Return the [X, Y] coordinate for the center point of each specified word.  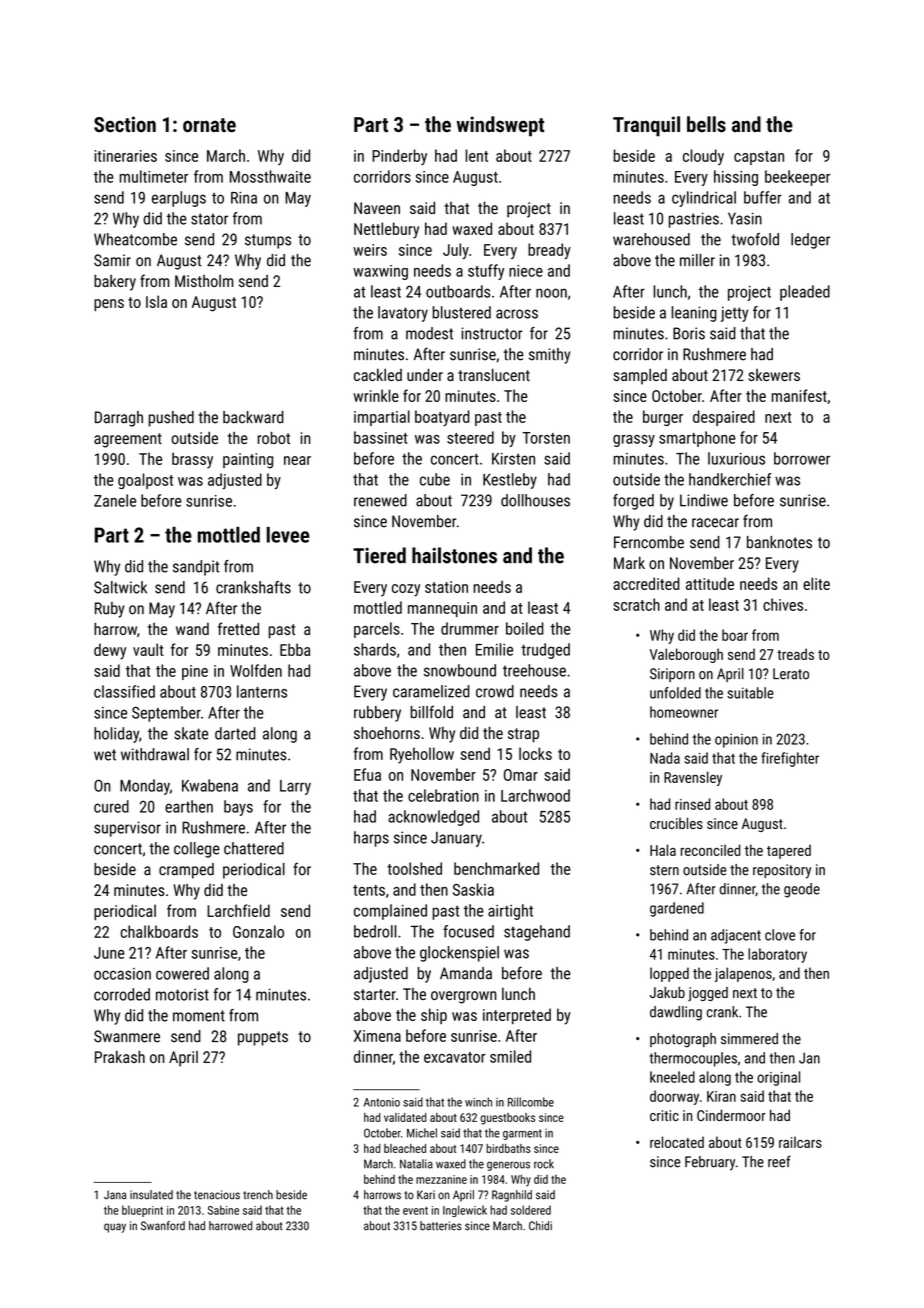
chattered [254, 848]
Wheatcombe [135, 239]
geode [802, 890]
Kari [426, 1195]
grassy [634, 441]
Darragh [119, 419]
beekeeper [797, 178]
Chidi [540, 1226]
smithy [550, 356]
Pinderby [399, 157]
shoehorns [387, 732]
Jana [115, 1195]
